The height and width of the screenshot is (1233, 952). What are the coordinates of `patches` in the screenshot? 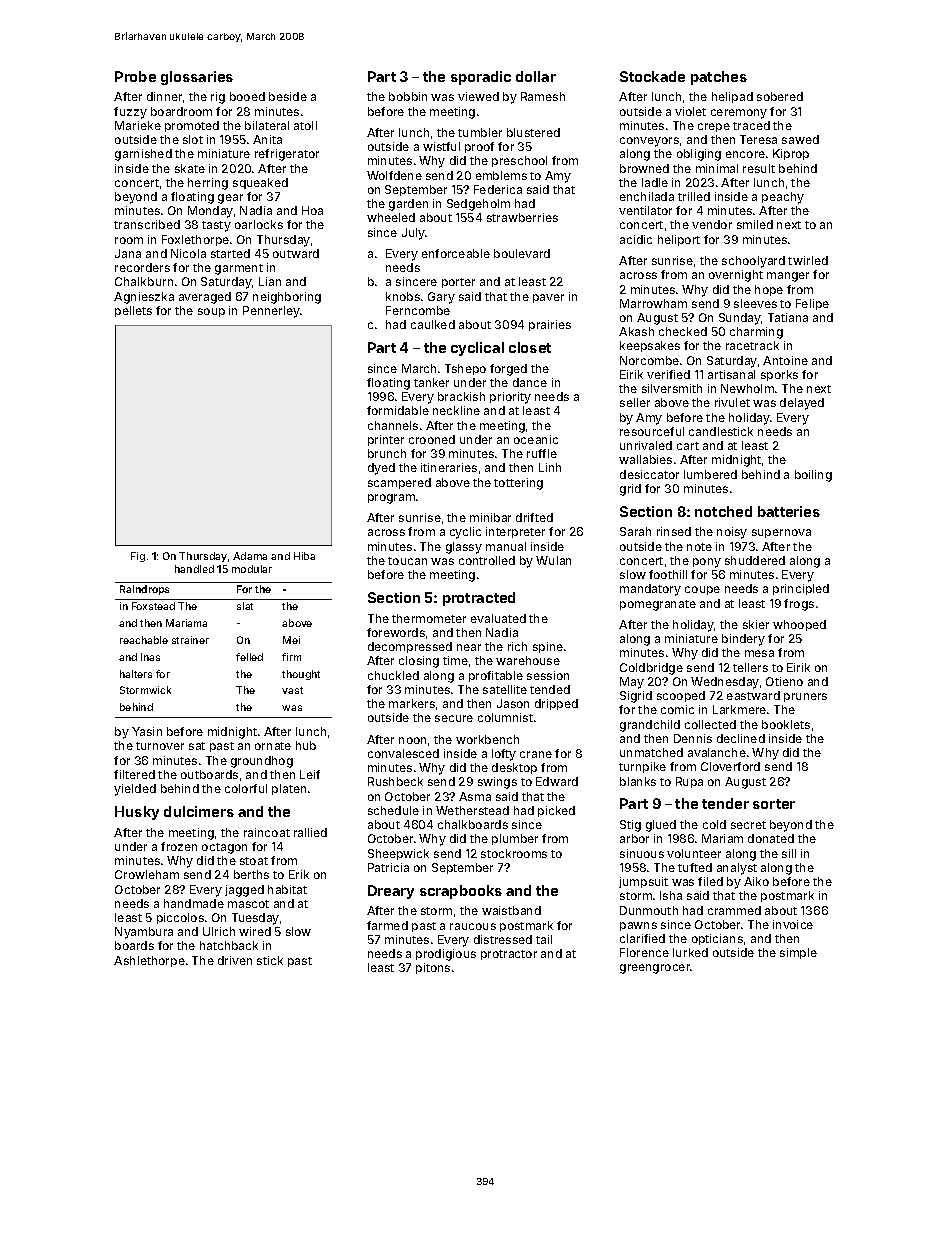 It's located at (719, 78).
